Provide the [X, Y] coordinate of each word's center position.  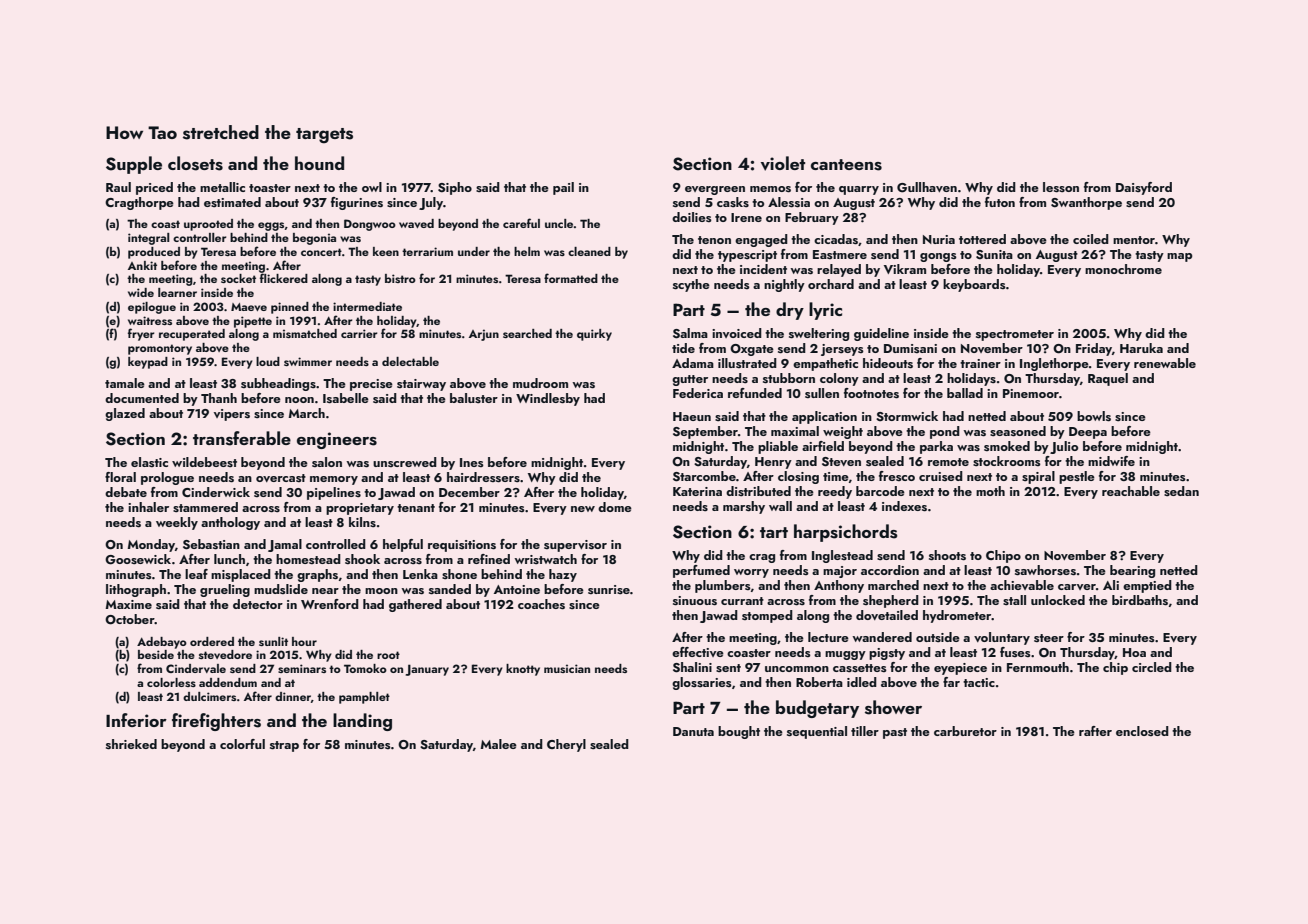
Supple [134, 165]
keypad [148, 363]
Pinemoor [1031, 393]
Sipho [455, 188]
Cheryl [566, 745]
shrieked [131, 744]
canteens [846, 165]
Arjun [484, 335]
